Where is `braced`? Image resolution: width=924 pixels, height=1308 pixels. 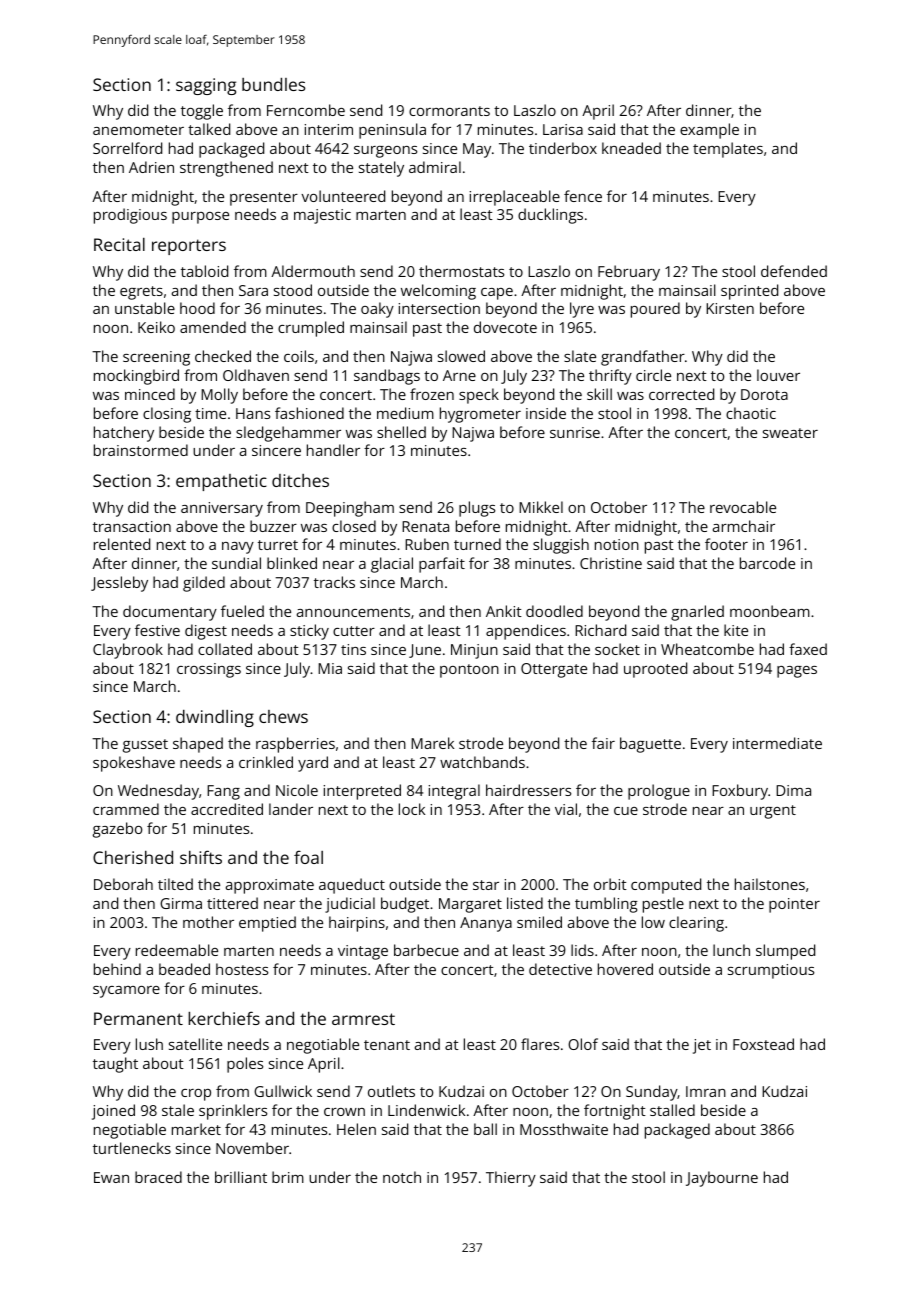 braced is located at coordinates (158, 1177).
